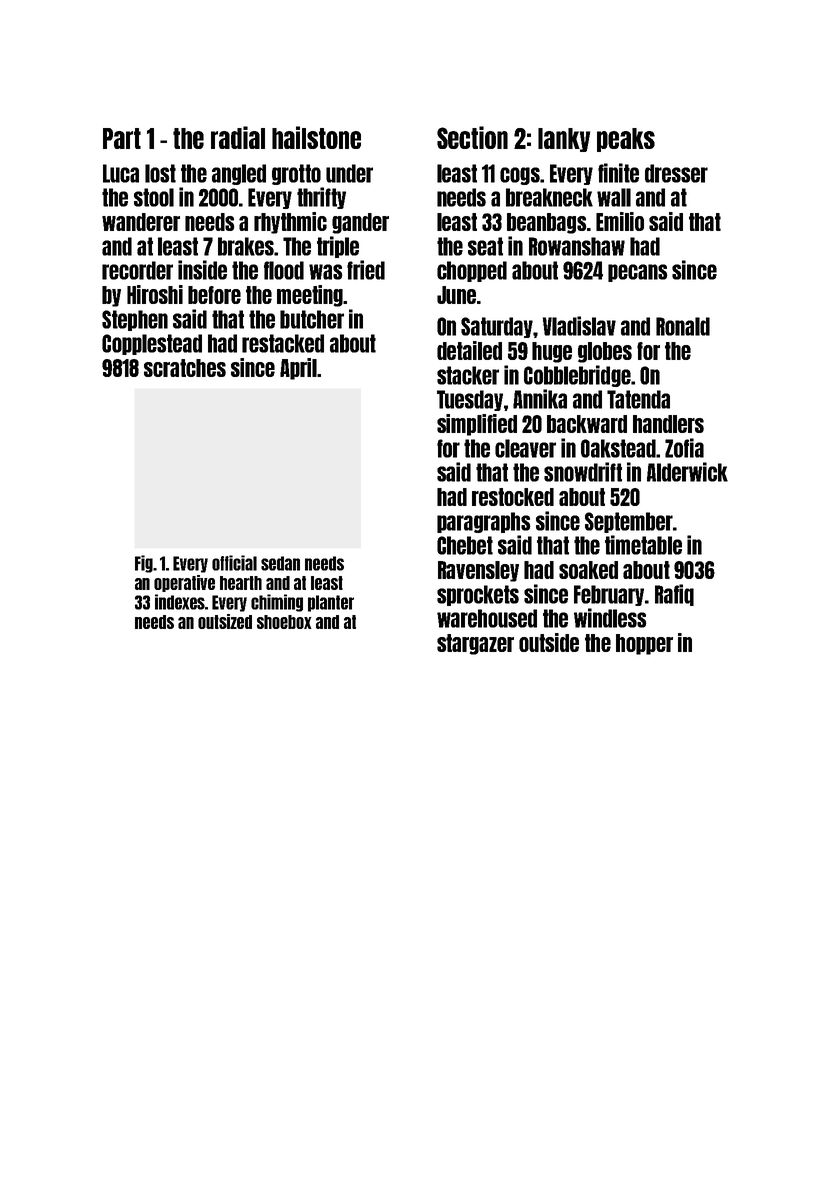  What do you see at coordinates (152, 344) in the image?
I see `Copplestead` at bounding box center [152, 344].
